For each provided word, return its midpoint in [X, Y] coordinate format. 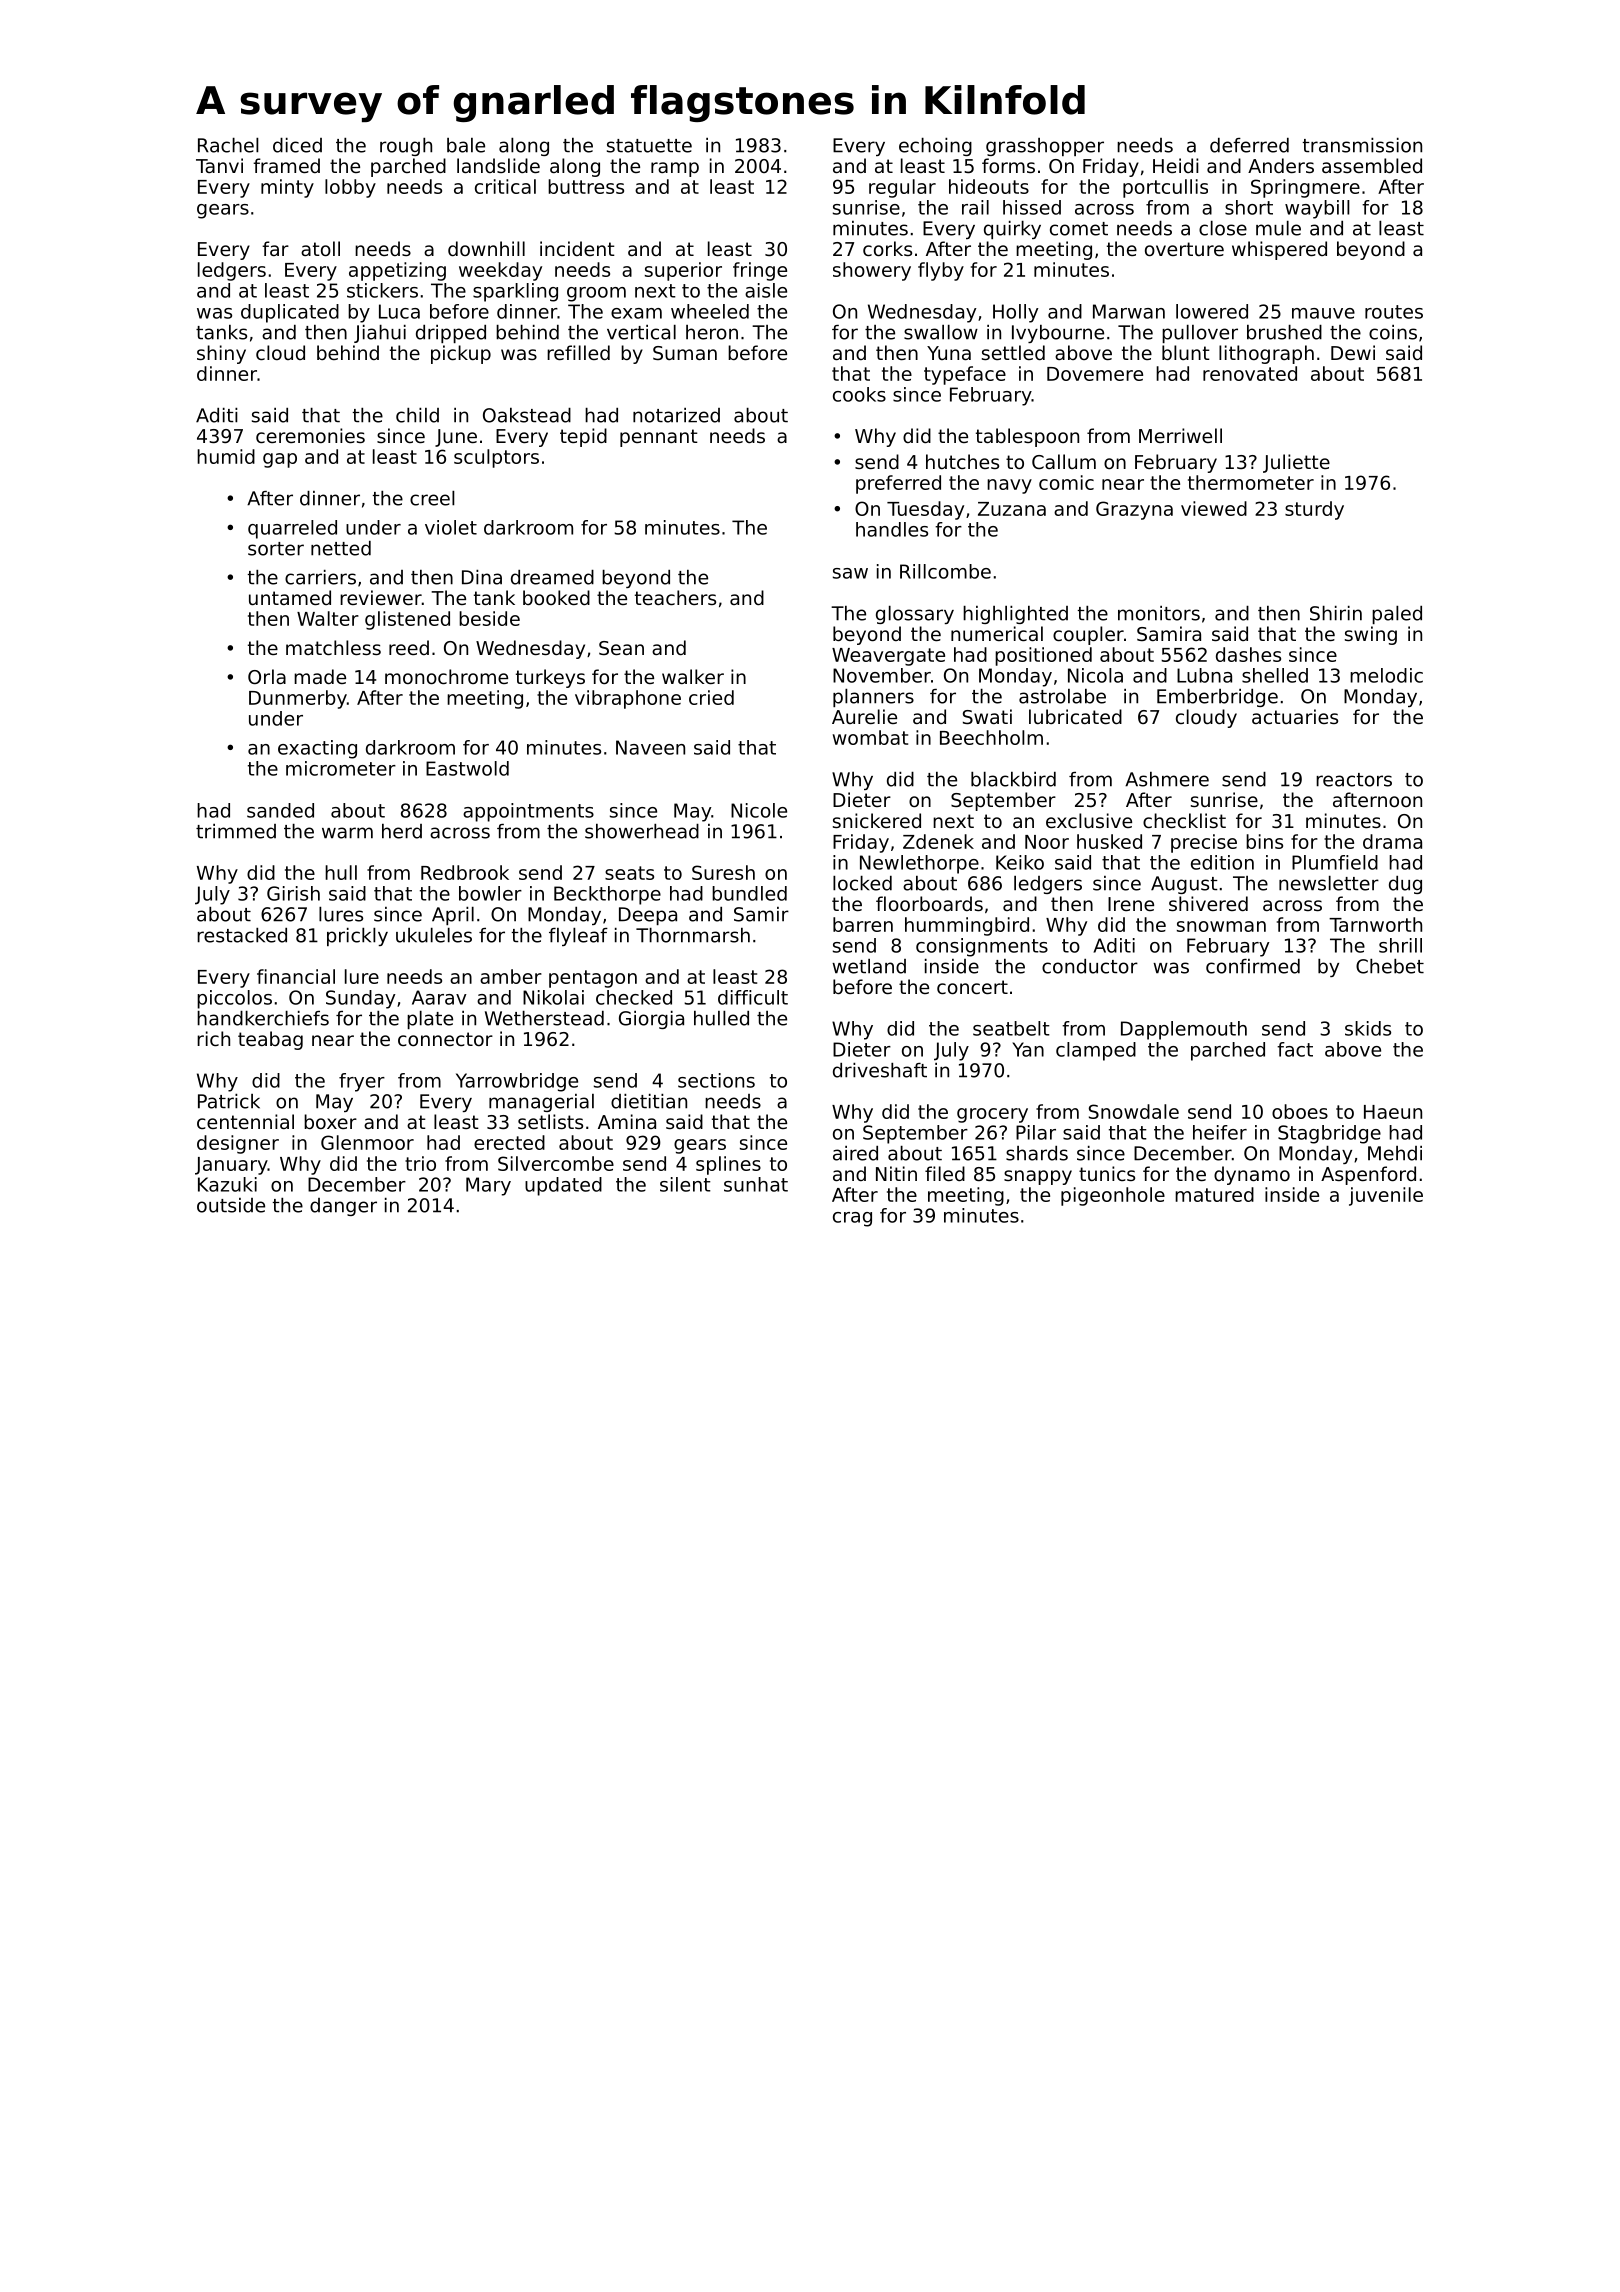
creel [432, 498]
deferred [1249, 145]
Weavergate [888, 657]
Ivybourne [1058, 334]
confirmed [1253, 966]
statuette [649, 146]
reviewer [381, 597]
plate [430, 1020]
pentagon [593, 979]
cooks [859, 394]
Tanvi [219, 165]
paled [1397, 615]
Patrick [229, 1101]
